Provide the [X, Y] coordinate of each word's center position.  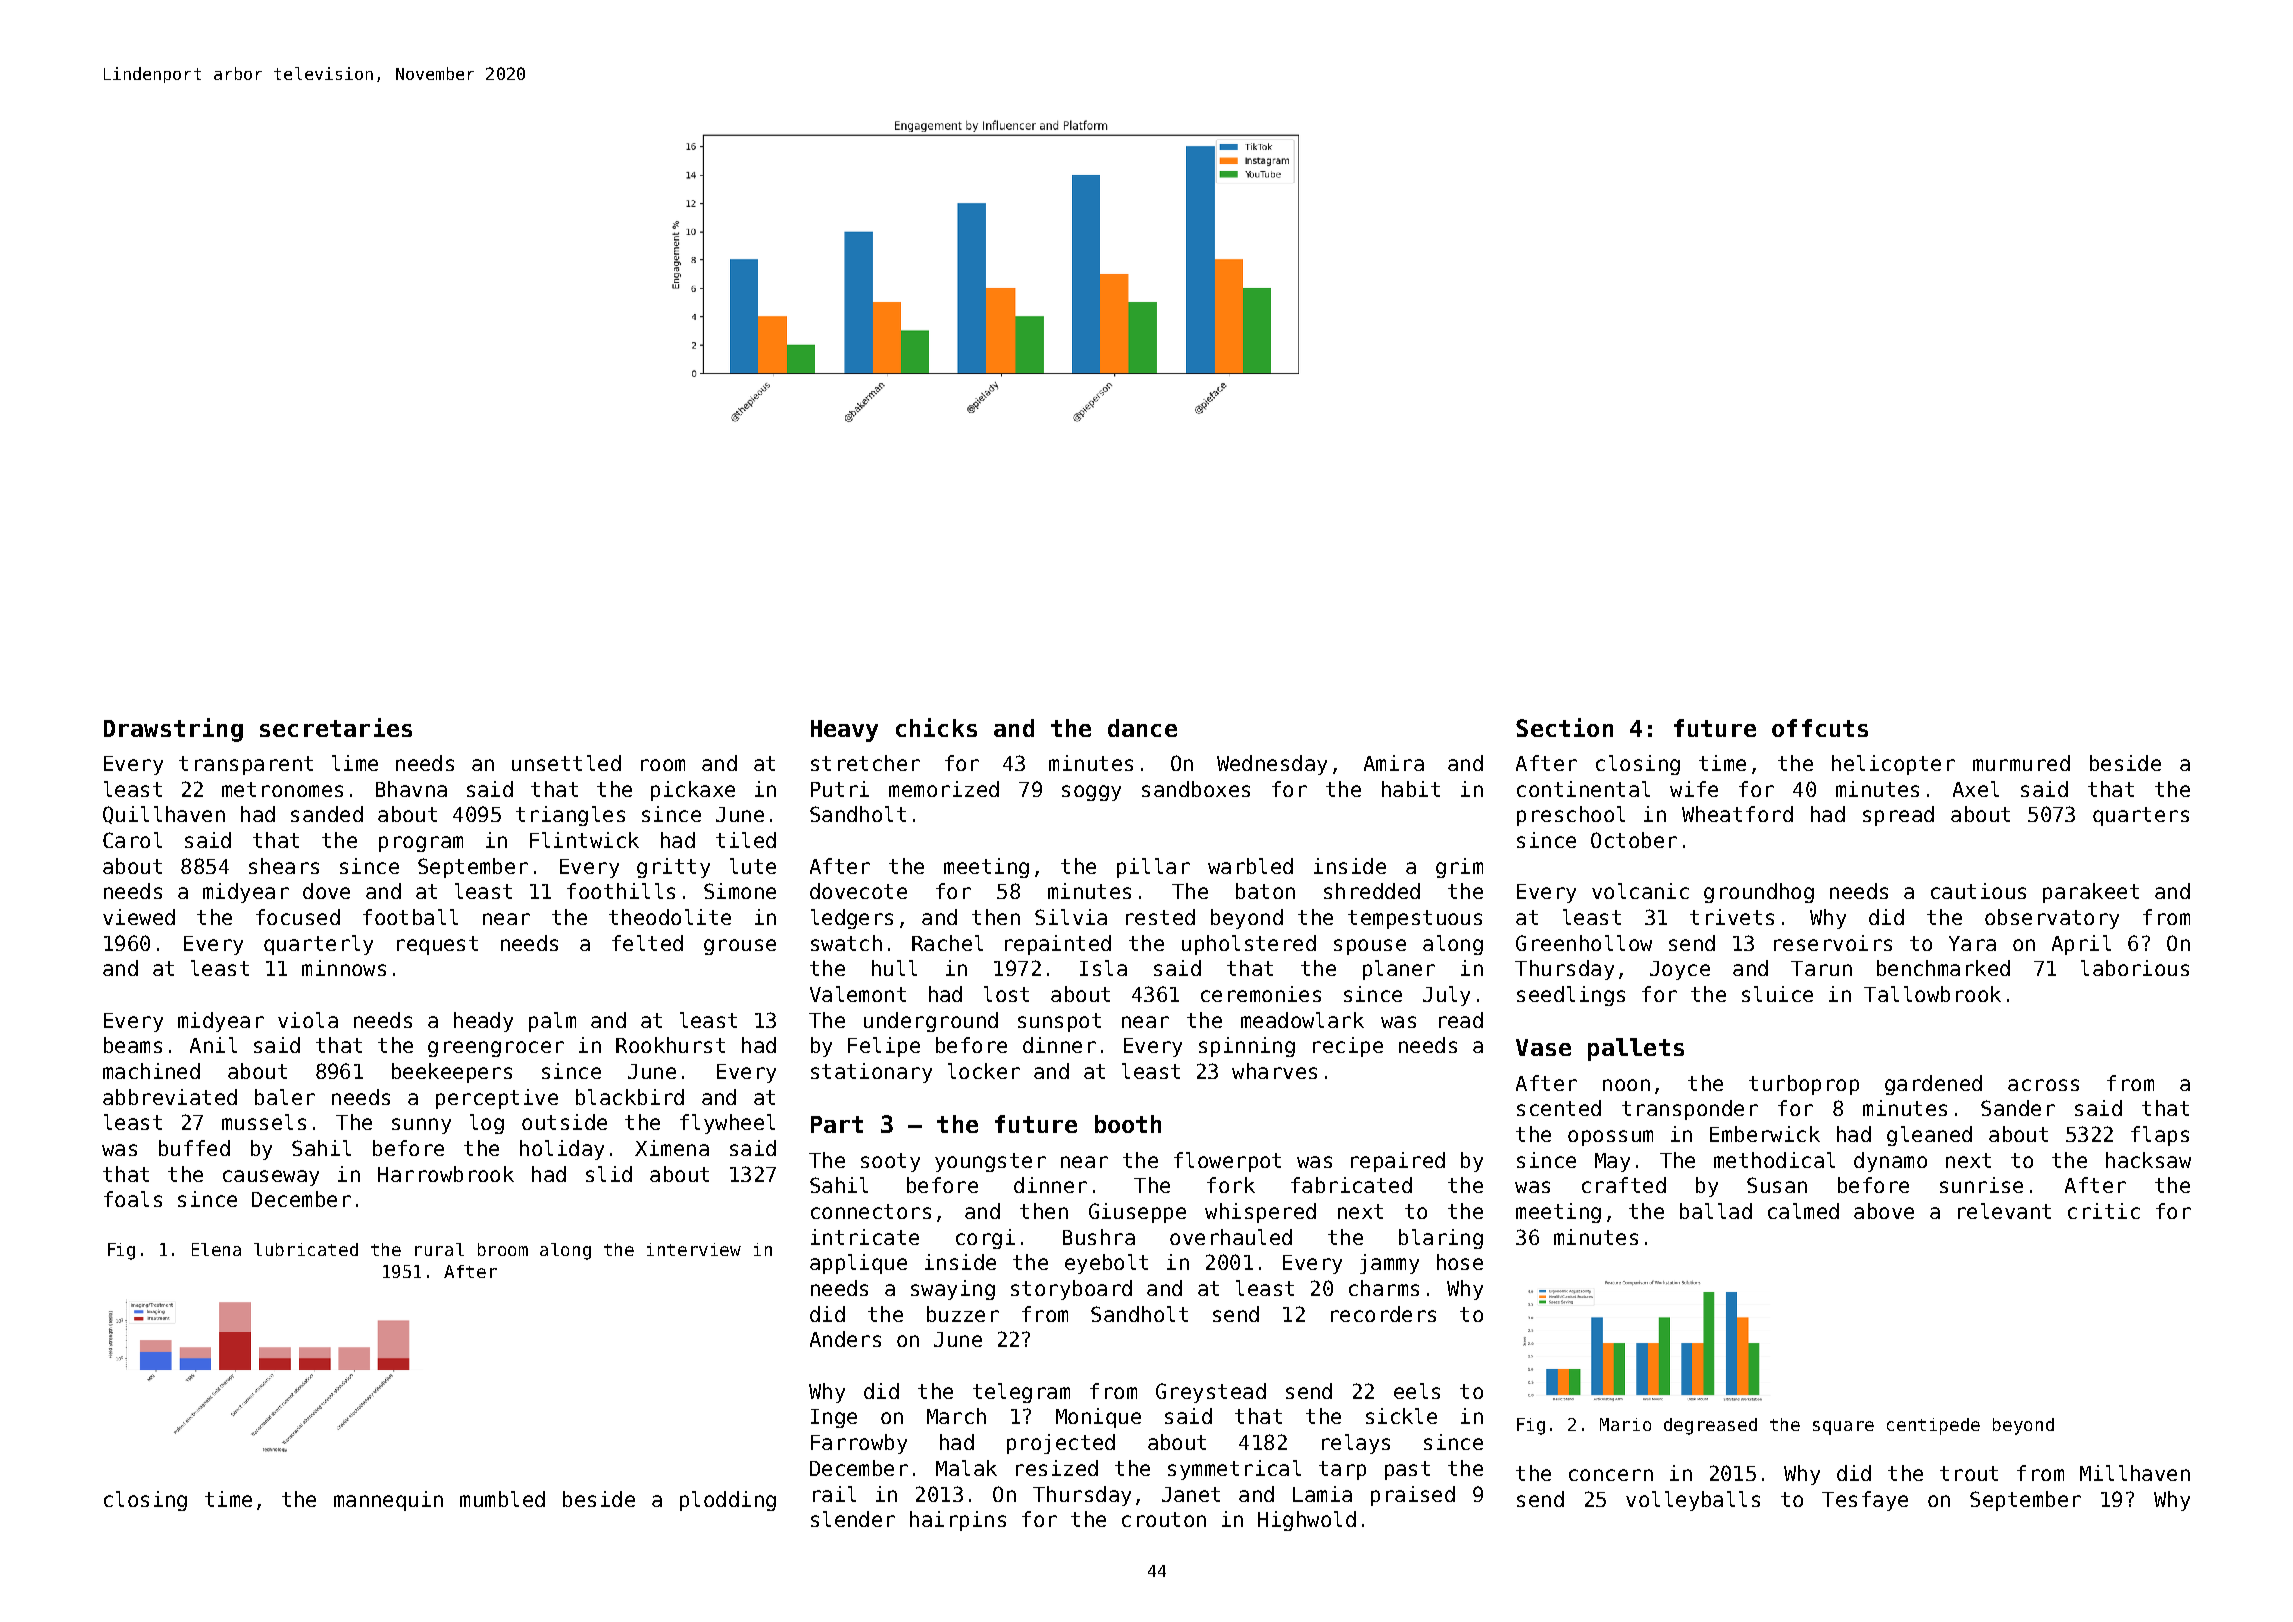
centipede [1933, 1426]
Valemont [858, 994]
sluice [1777, 994]
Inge [834, 1418]
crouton [1164, 1519]
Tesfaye [1865, 1501]
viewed [139, 917]
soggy [1091, 793]
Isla [1103, 968]
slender [853, 1519]
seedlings [1571, 996]
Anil [213, 1045]
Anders [845, 1339]
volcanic [1640, 891]
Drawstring [173, 730]
